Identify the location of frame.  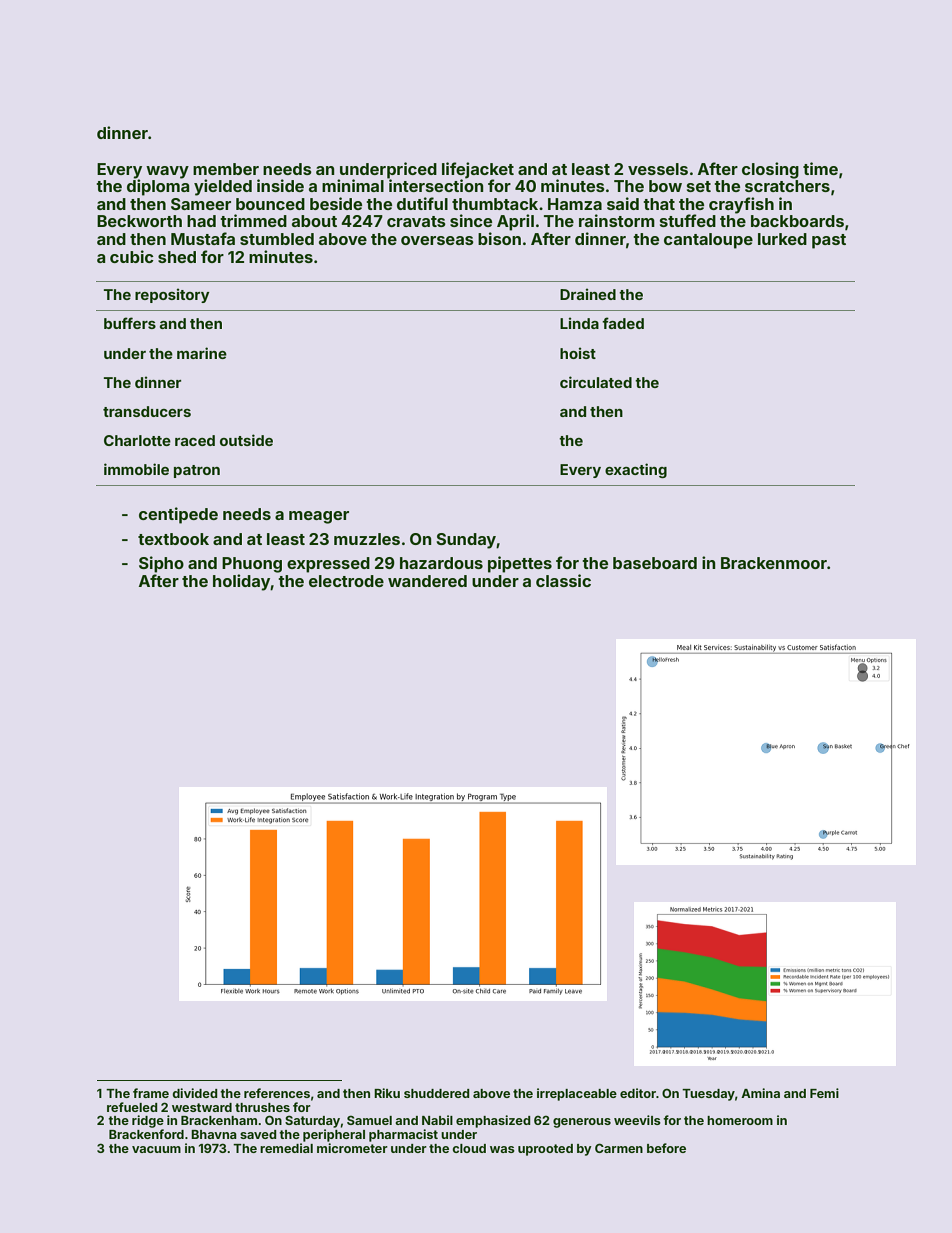
(151, 1093).
